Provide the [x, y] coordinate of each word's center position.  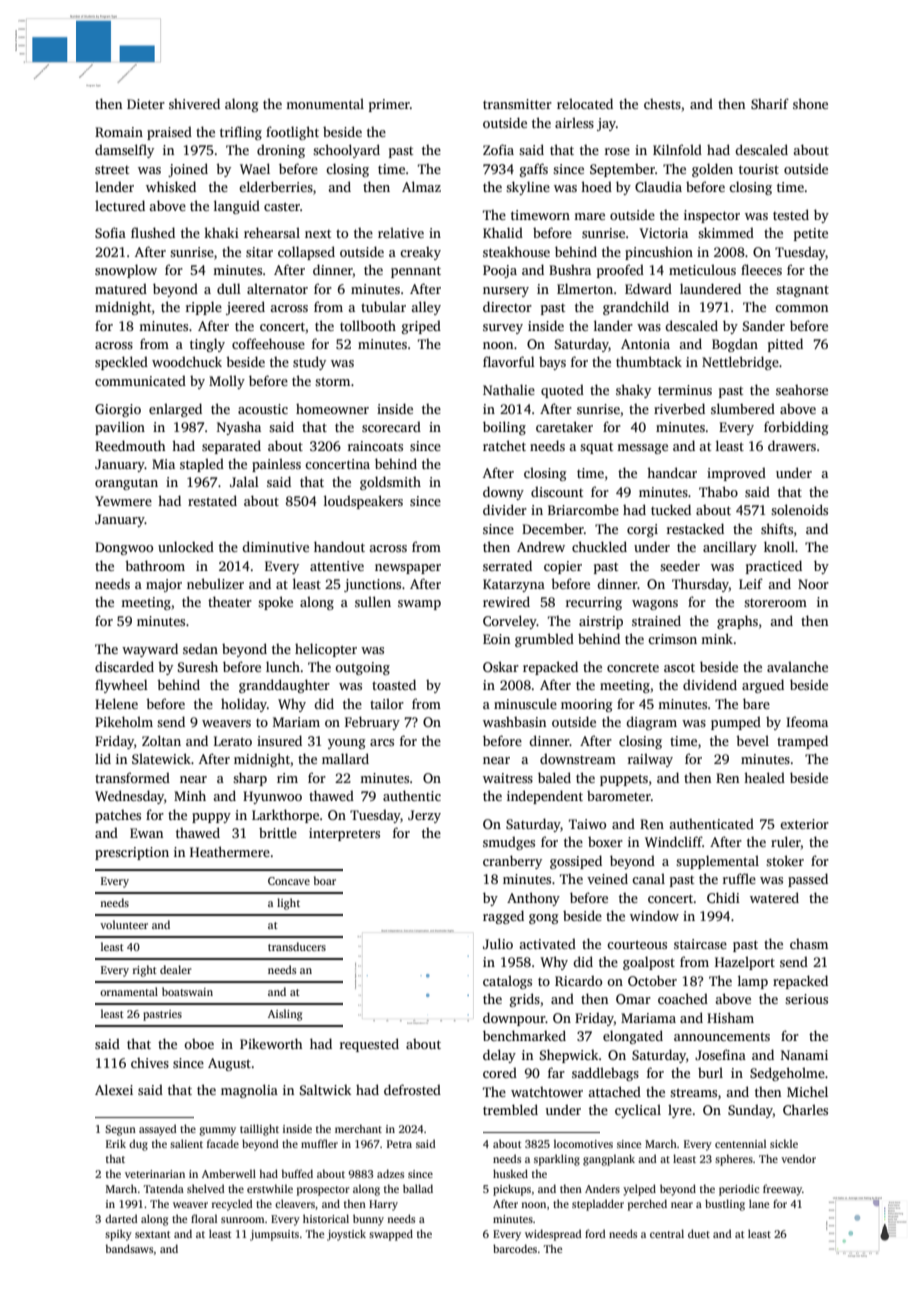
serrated [507, 565]
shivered [194, 103]
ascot [679, 667]
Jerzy [424, 816]
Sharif [770, 103]
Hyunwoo [272, 797]
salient [186, 1143]
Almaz [421, 186]
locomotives [583, 1143]
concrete [633, 667]
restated [212, 500]
